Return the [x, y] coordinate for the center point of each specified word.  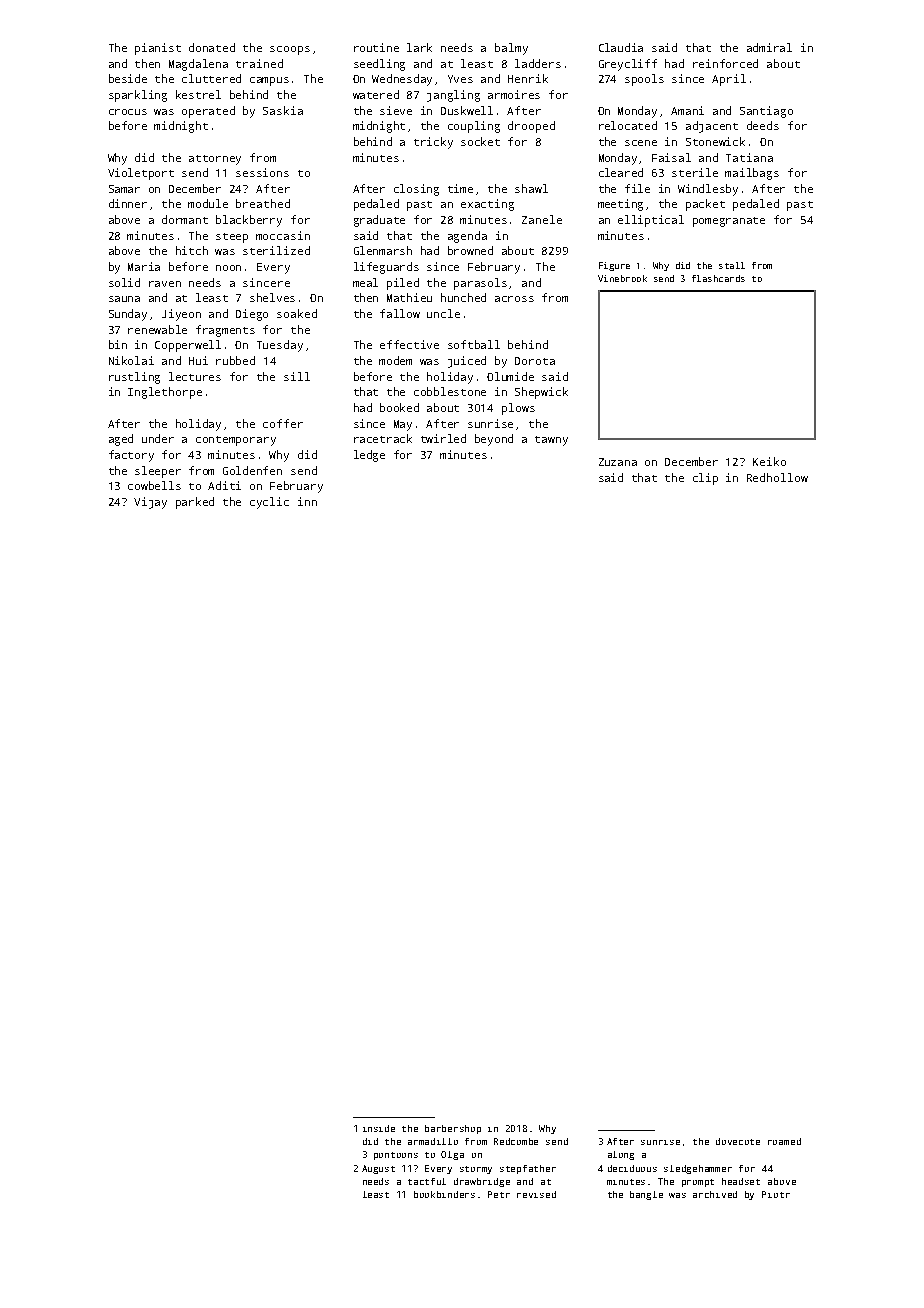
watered [376, 94]
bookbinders [444, 1194]
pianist [158, 49]
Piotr [776, 1194]
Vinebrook [622, 278]
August [378, 1169]
